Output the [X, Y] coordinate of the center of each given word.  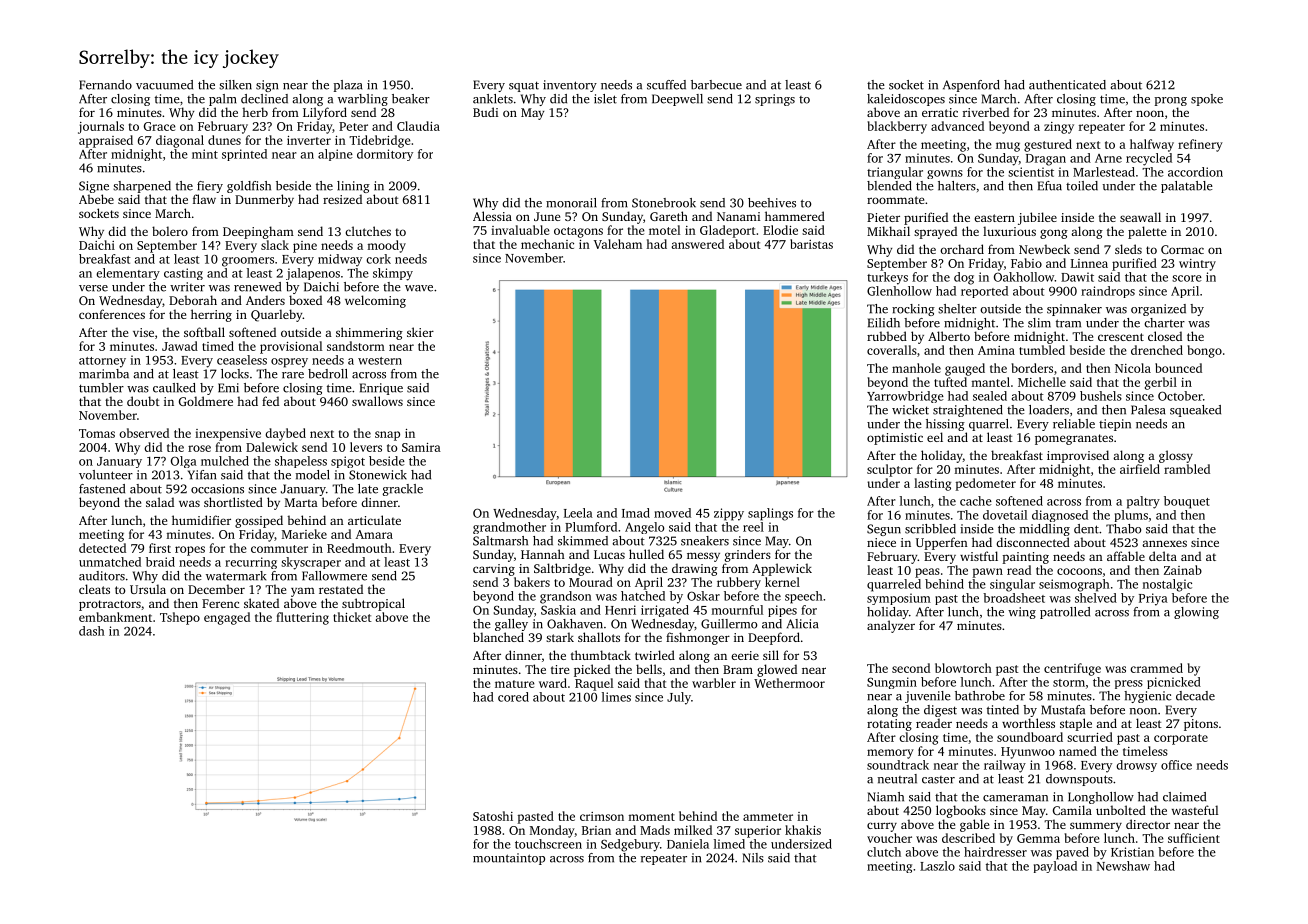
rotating [889, 725]
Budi [485, 112]
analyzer [891, 626]
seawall [1140, 217]
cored [513, 697]
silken [235, 85]
